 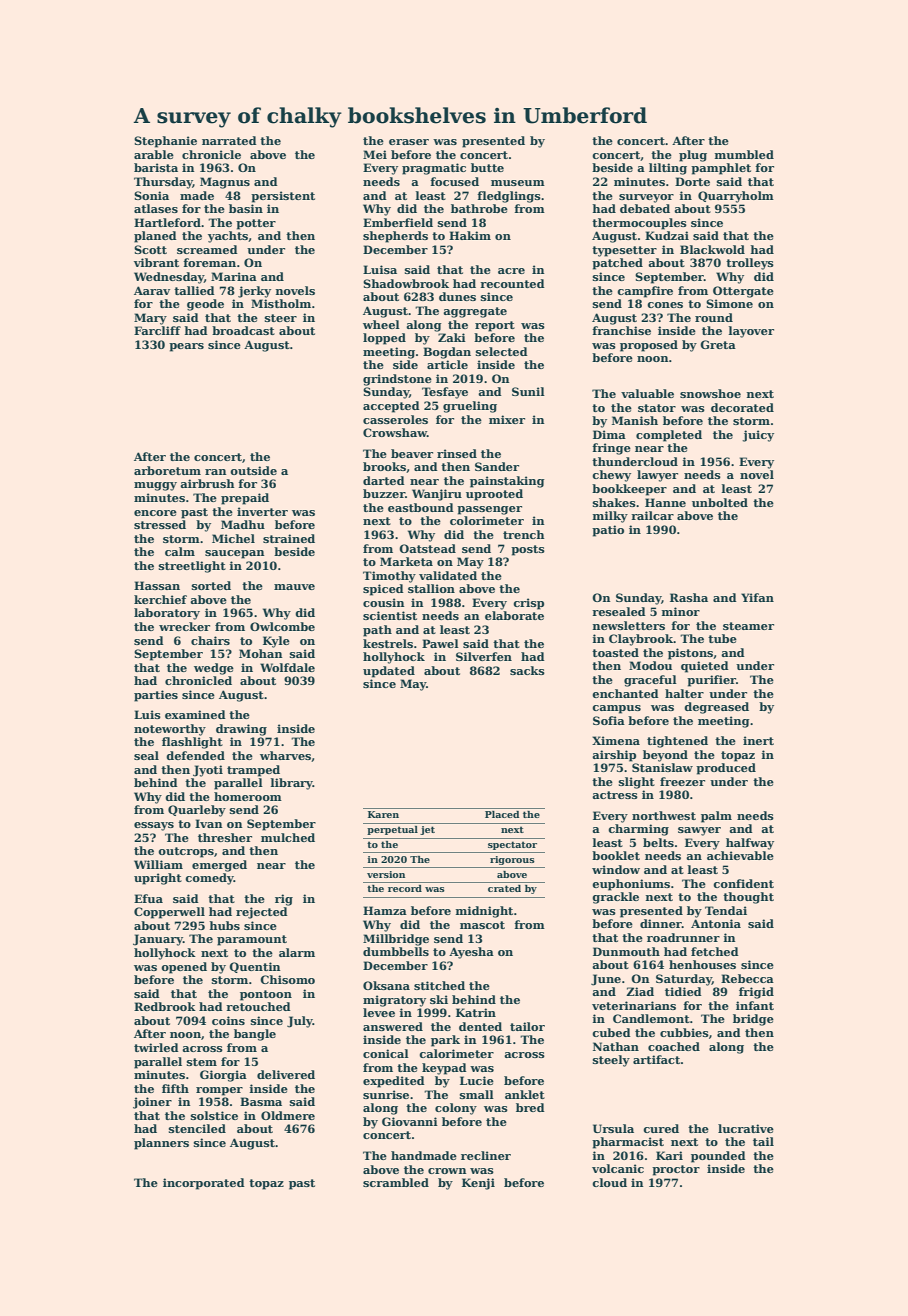 I want to click on Stephanie, so click(x=165, y=142).
